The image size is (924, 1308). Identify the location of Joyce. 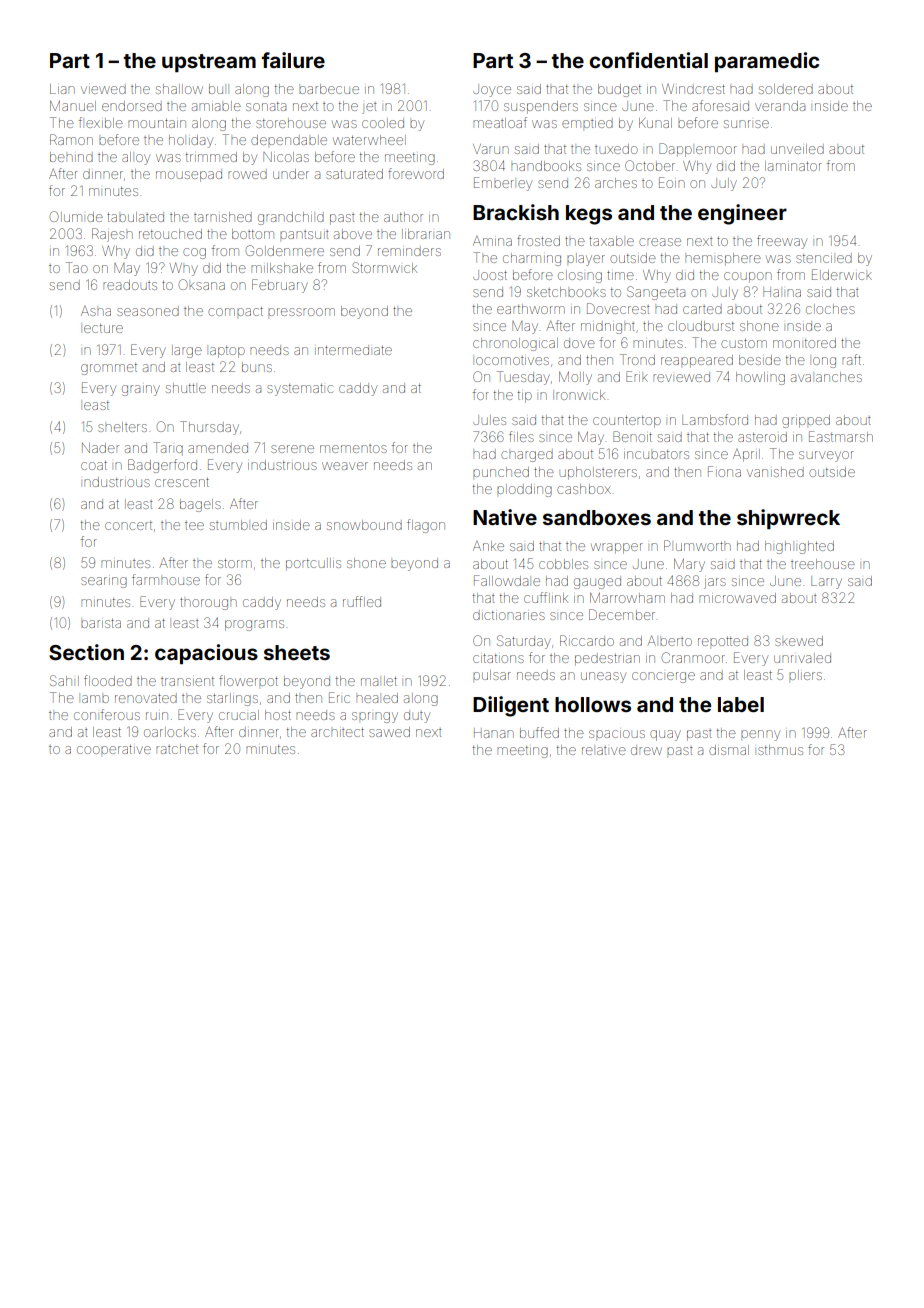
(492, 90).
